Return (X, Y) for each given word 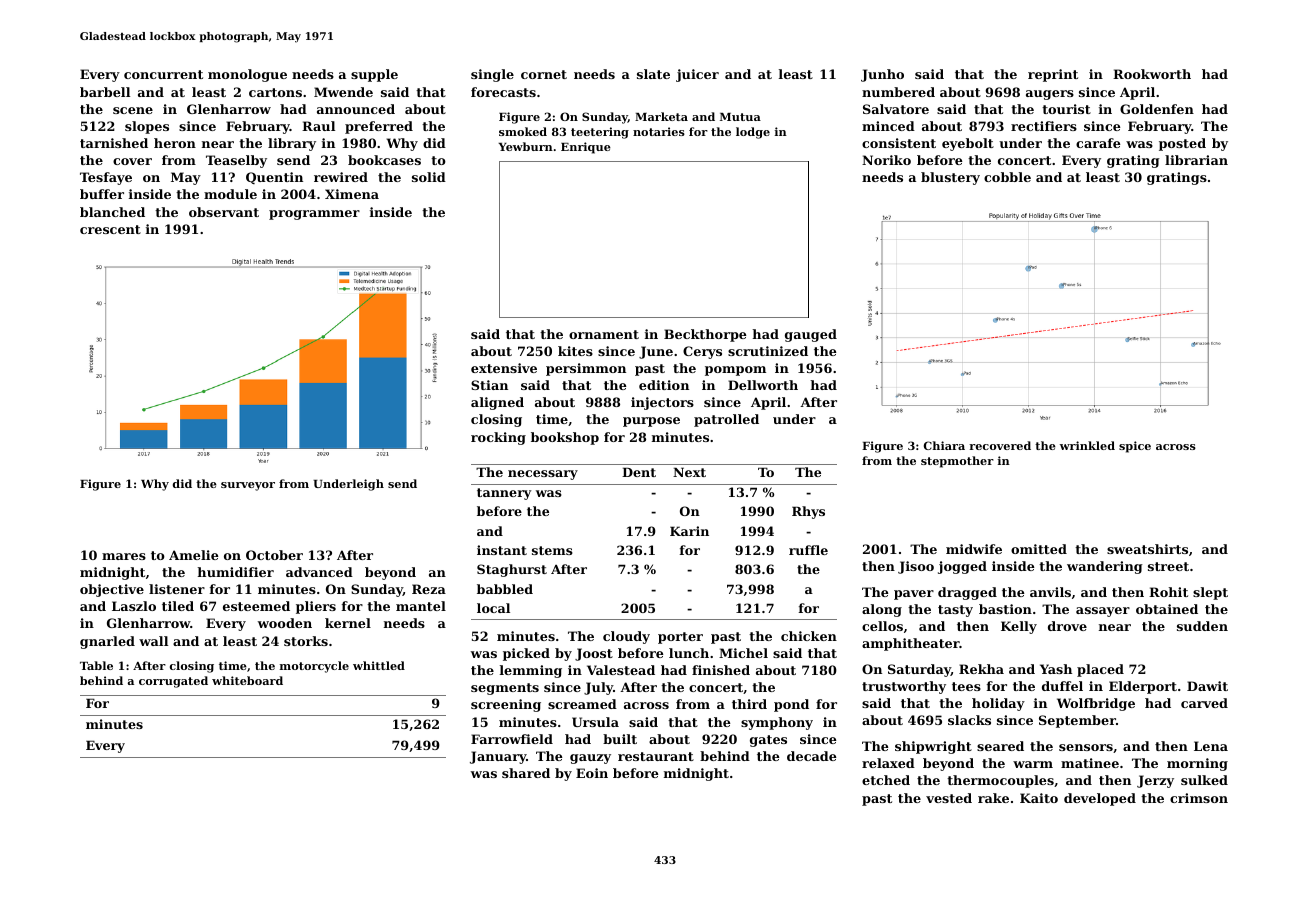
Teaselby (236, 161)
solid (429, 177)
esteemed (256, 606)
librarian (1196, 160)
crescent (110, 229)
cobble (1007, 177)
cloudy (626, 637)
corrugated (173, 682)
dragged (967, 593)
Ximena (352, 194)
